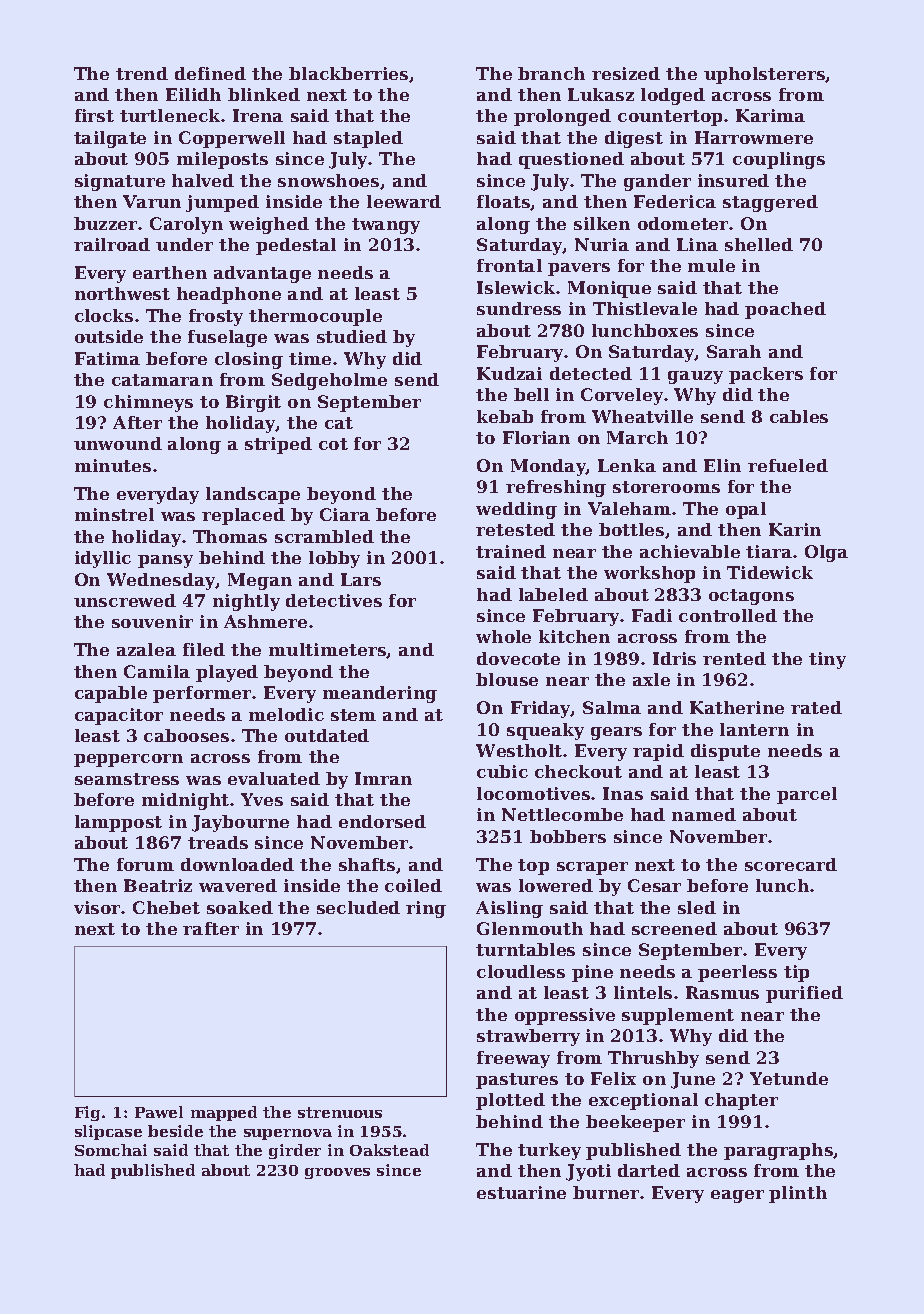 The image size is (924, 1314). What do you see at coordinates (807, 795) in the image?
I see `parcel` at bounding box center [807, 795].
